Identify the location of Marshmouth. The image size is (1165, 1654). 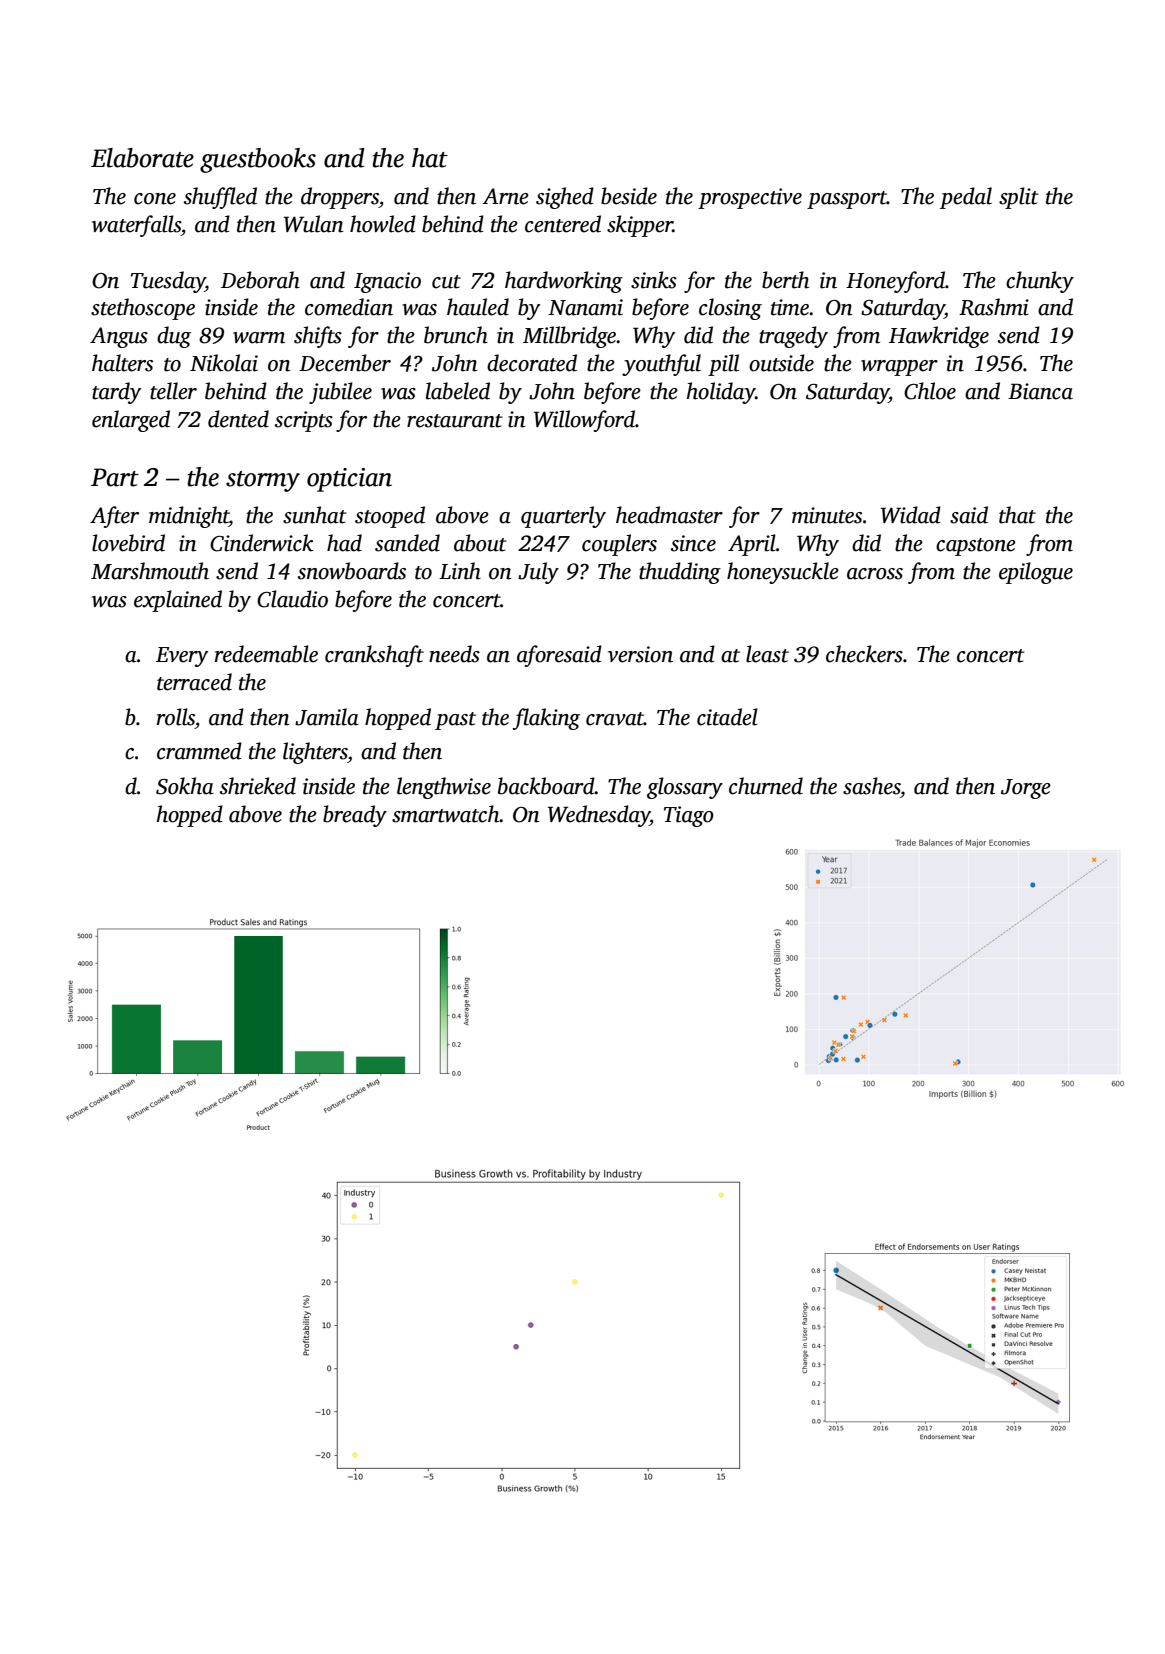
(150, 571).
